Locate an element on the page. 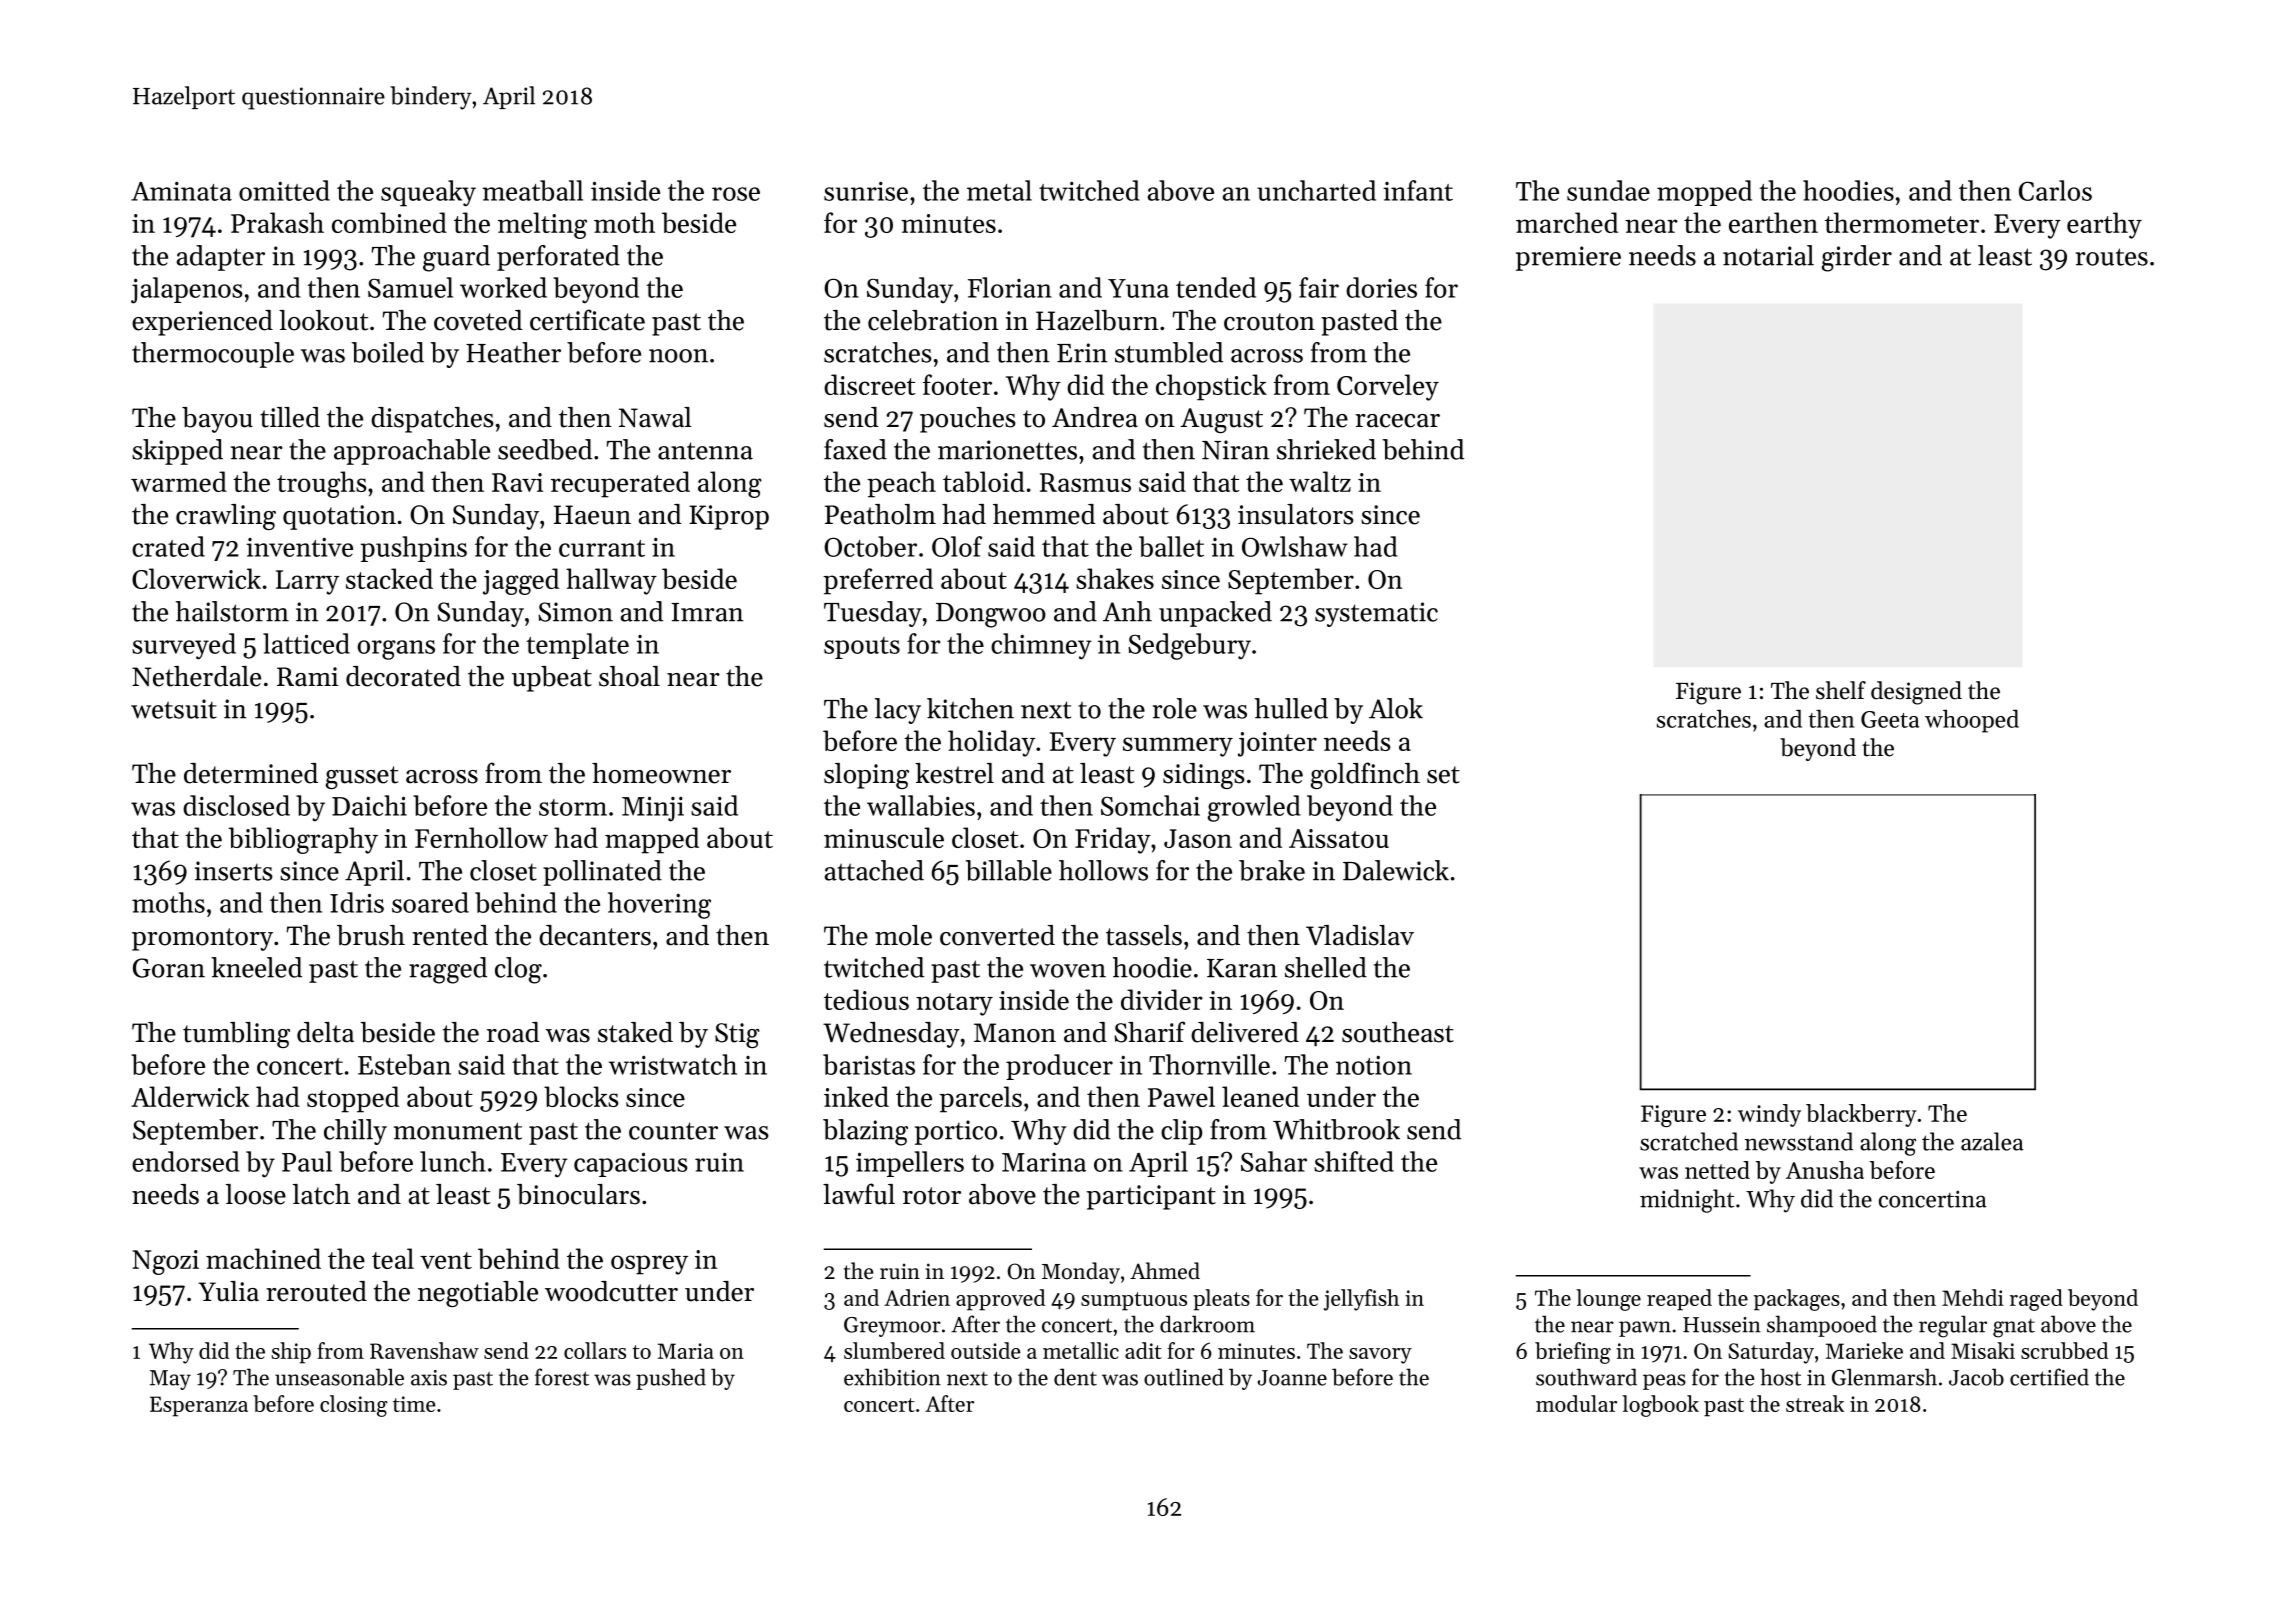 The height and width of the image is (1620, 2292). shelf is located at coordinates (1841, 690).
